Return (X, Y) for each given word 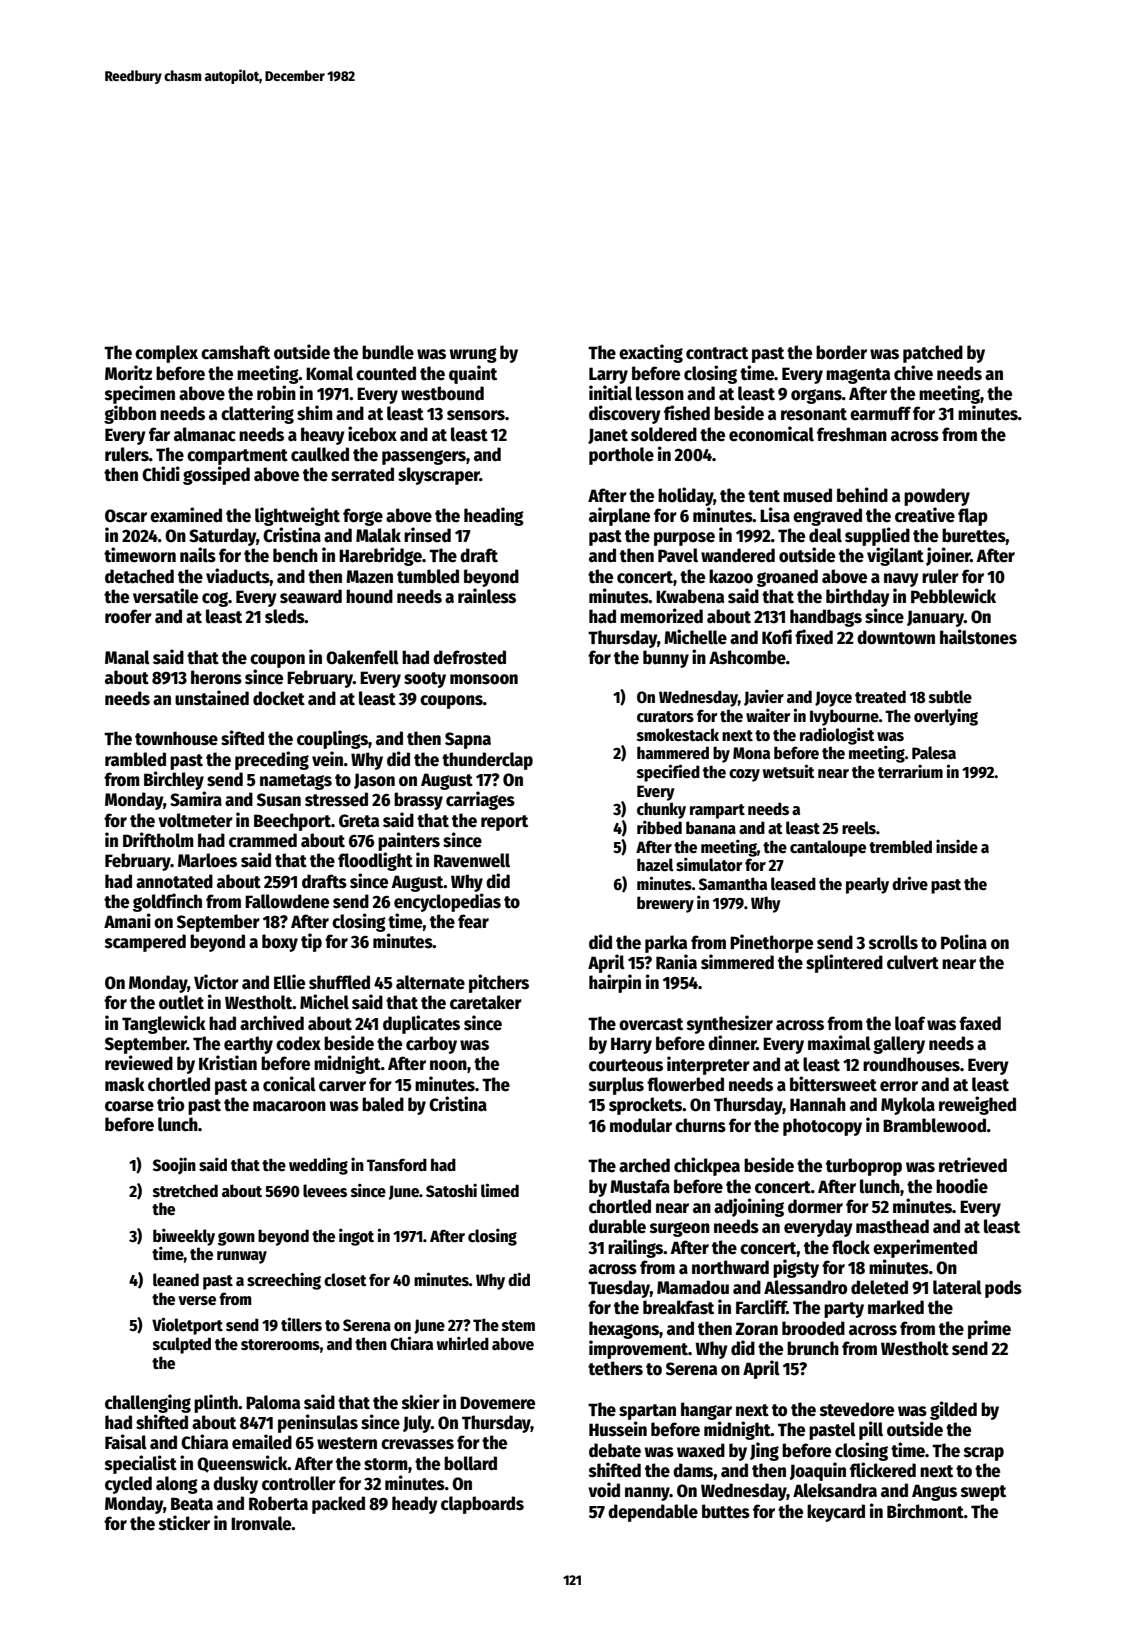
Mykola (908, 1106)
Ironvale (261, 1523)
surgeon (680, 1229)
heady (415, 1505)
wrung (473, 355)
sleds (285, 616)
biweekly (184, 1237)
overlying (946, 717)
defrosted (469, 657)
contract (717, 353)
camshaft (235, 352)
